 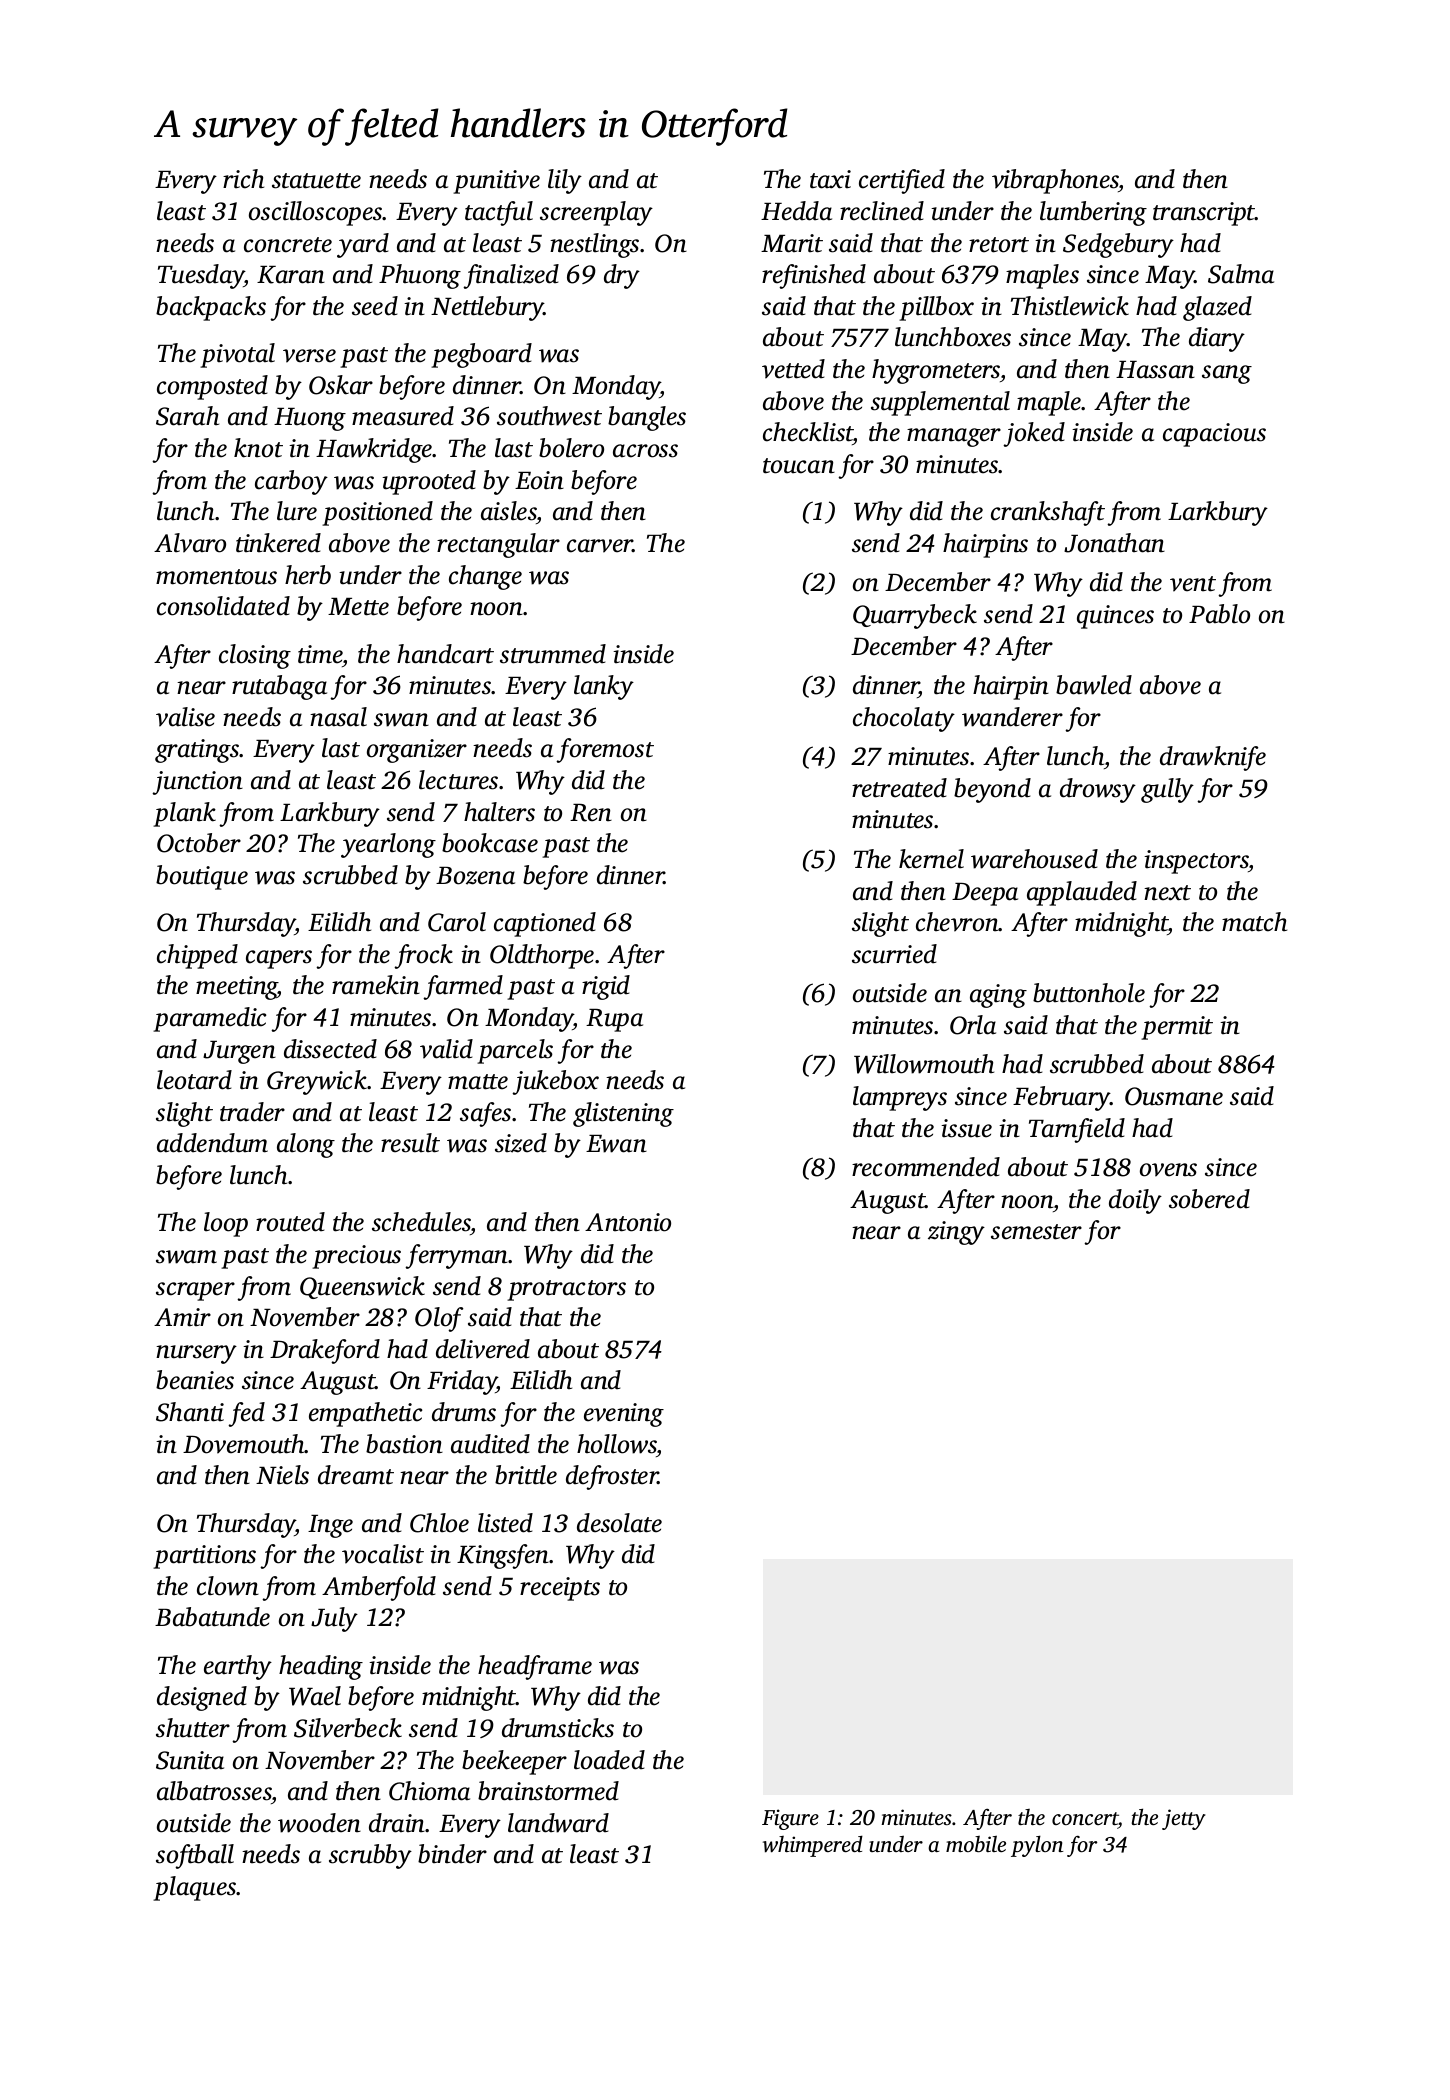 What do you see at coordinates (830, 179) in the page?
I see `taxi` at bounding box center [830, 179].
